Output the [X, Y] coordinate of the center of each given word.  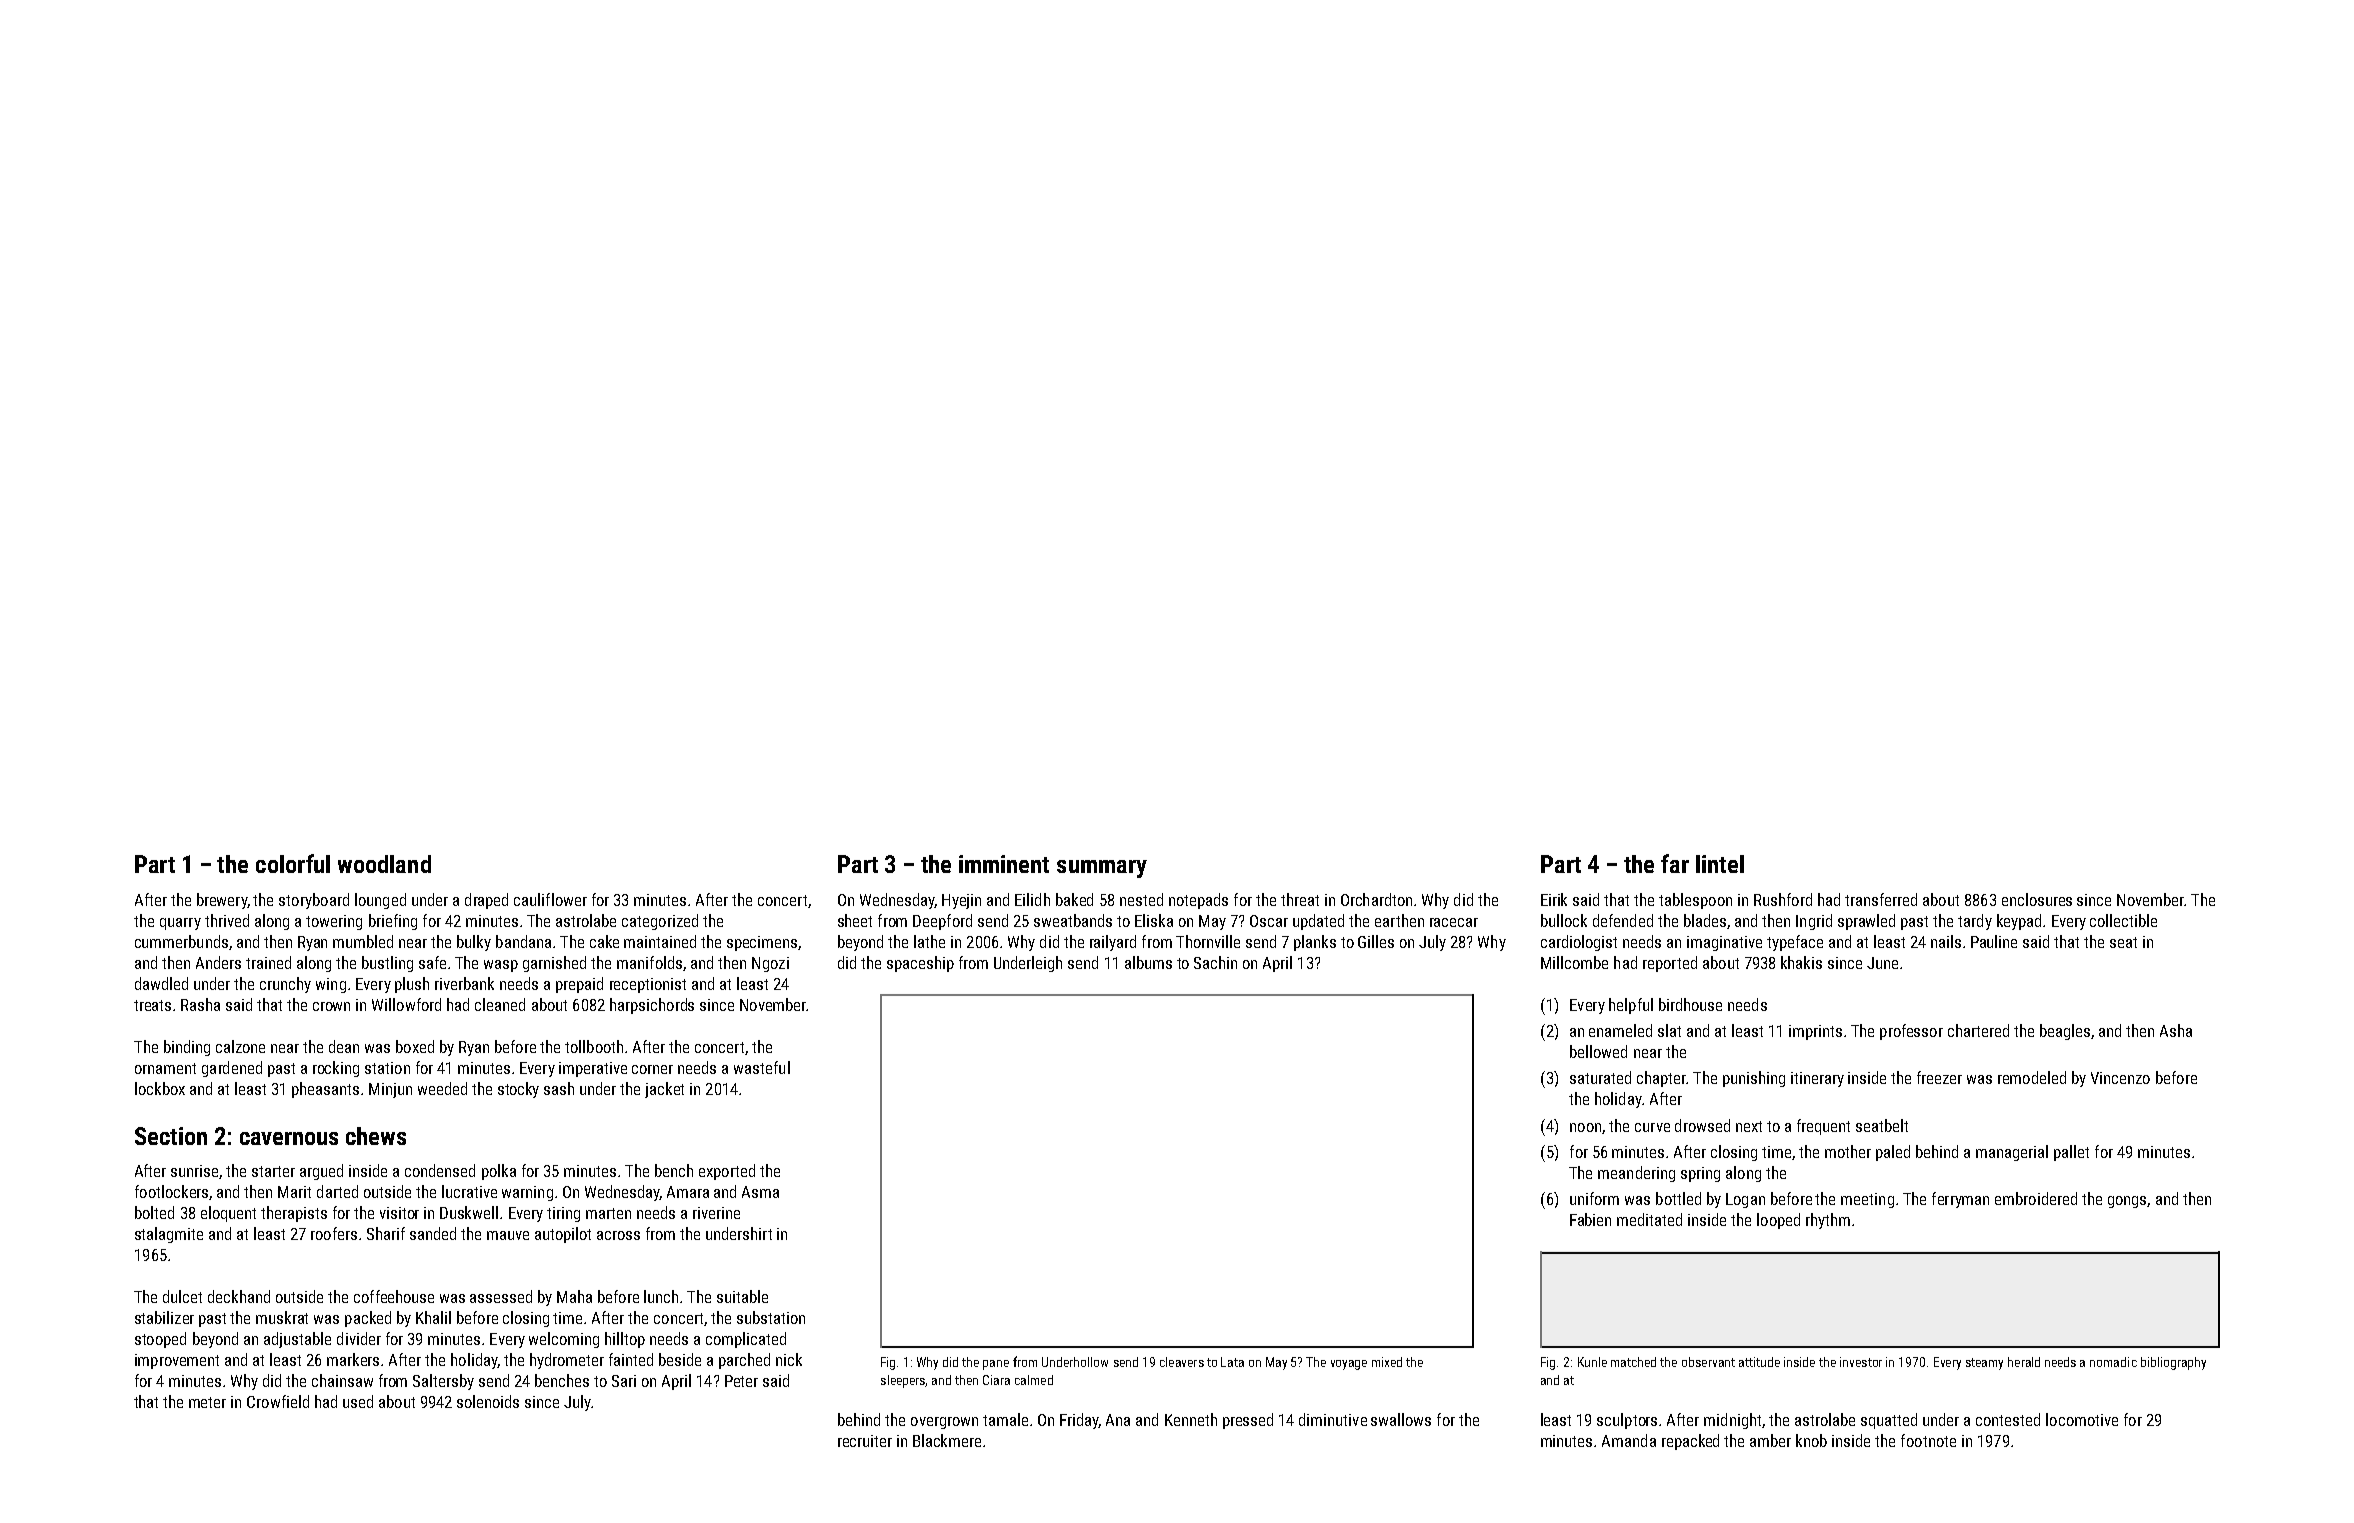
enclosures [2037, 899]
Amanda [1629, 1440]
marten [608, 1213]
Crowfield [278, 1401]
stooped [160, 1340]
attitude [1759, 1362]
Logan [1745, 1200]
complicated [746, 1340]
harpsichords [652, 1006]
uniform [1594, 1198]
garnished [554, 964]
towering [334, 922]
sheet [855, 920]
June [1882, 963]
